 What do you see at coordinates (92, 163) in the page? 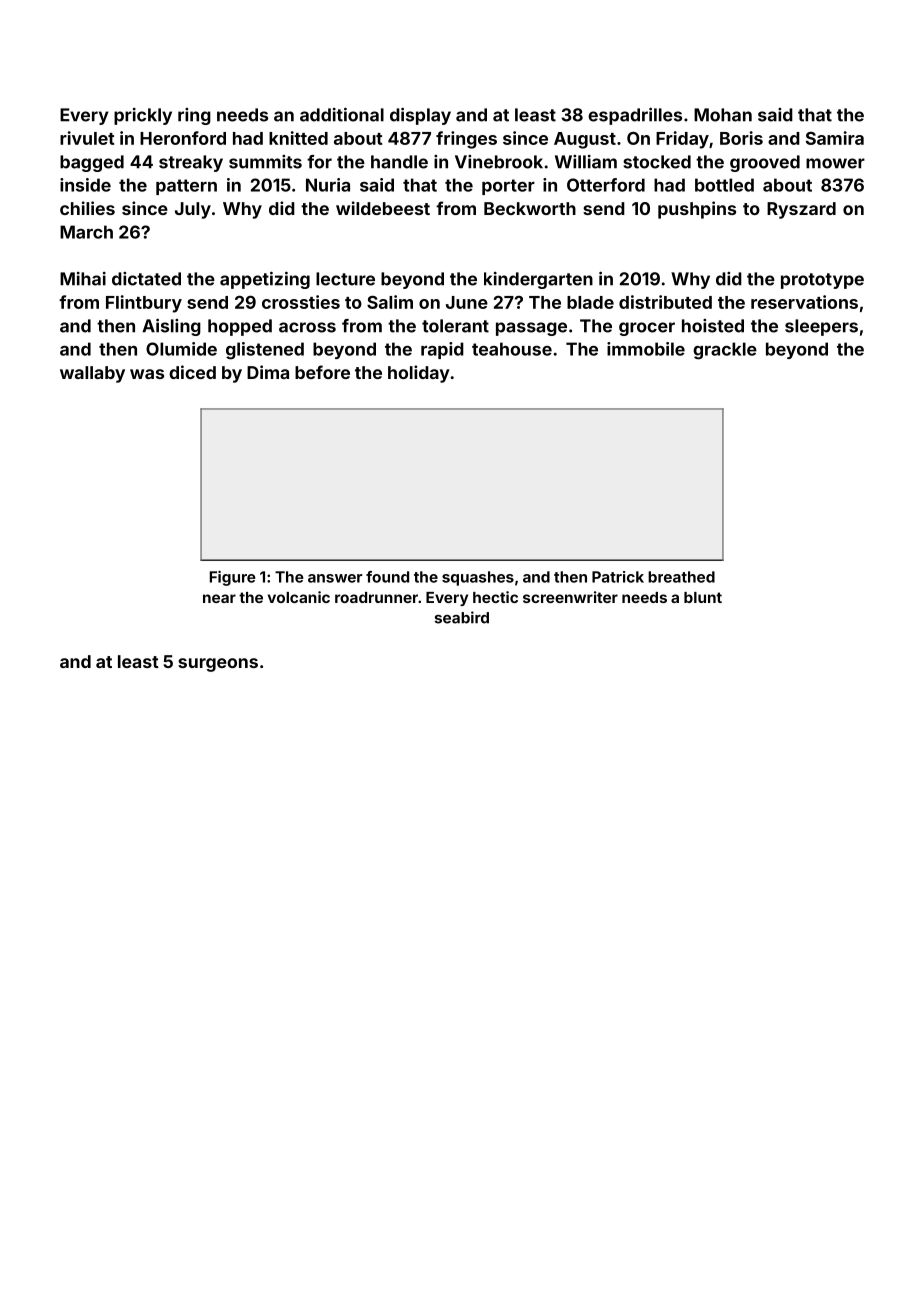
I see `bagged` at bounding box center [92, 163].
